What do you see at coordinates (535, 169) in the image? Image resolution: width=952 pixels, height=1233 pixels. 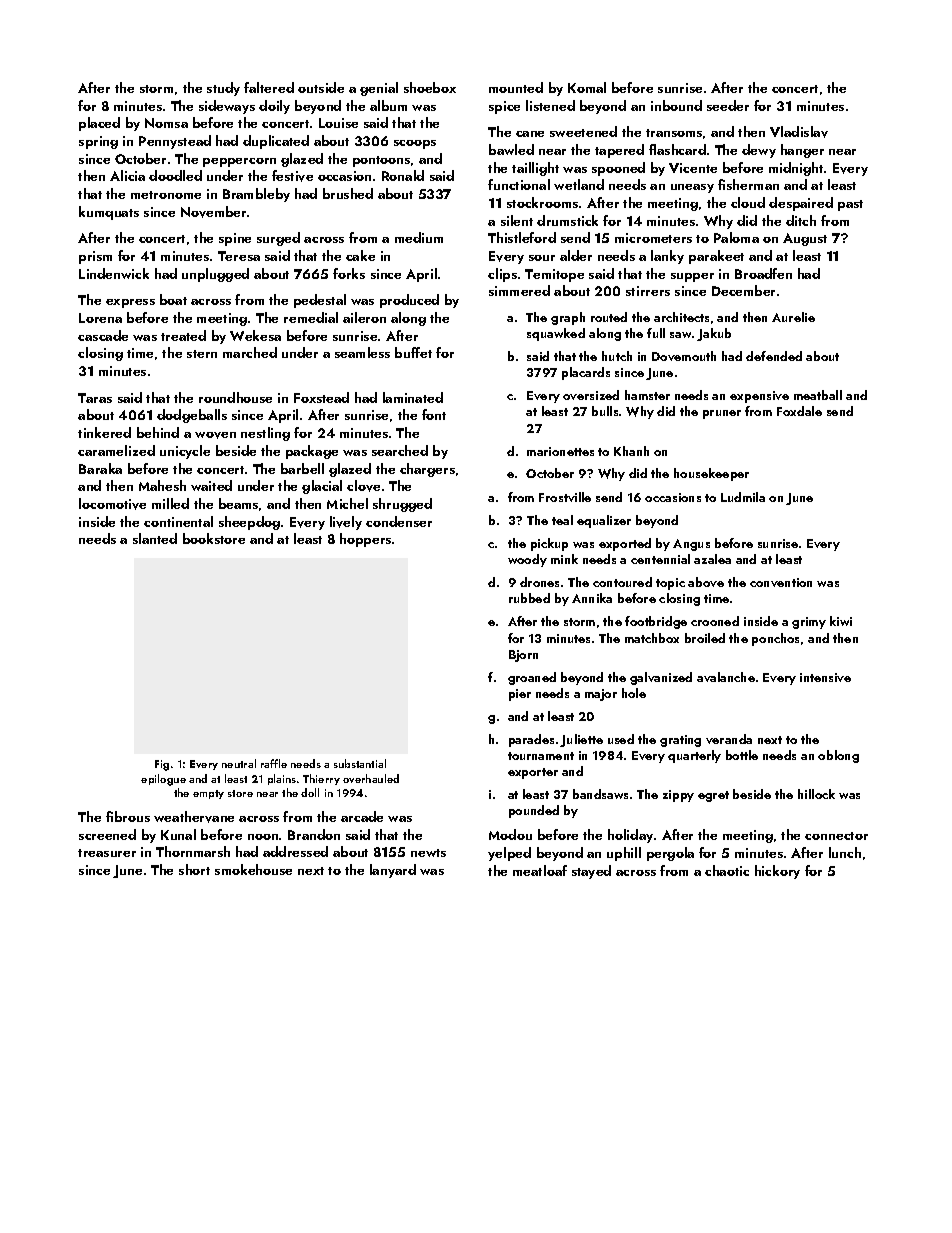 I see `taillight` at bounding box center [535, 169].
